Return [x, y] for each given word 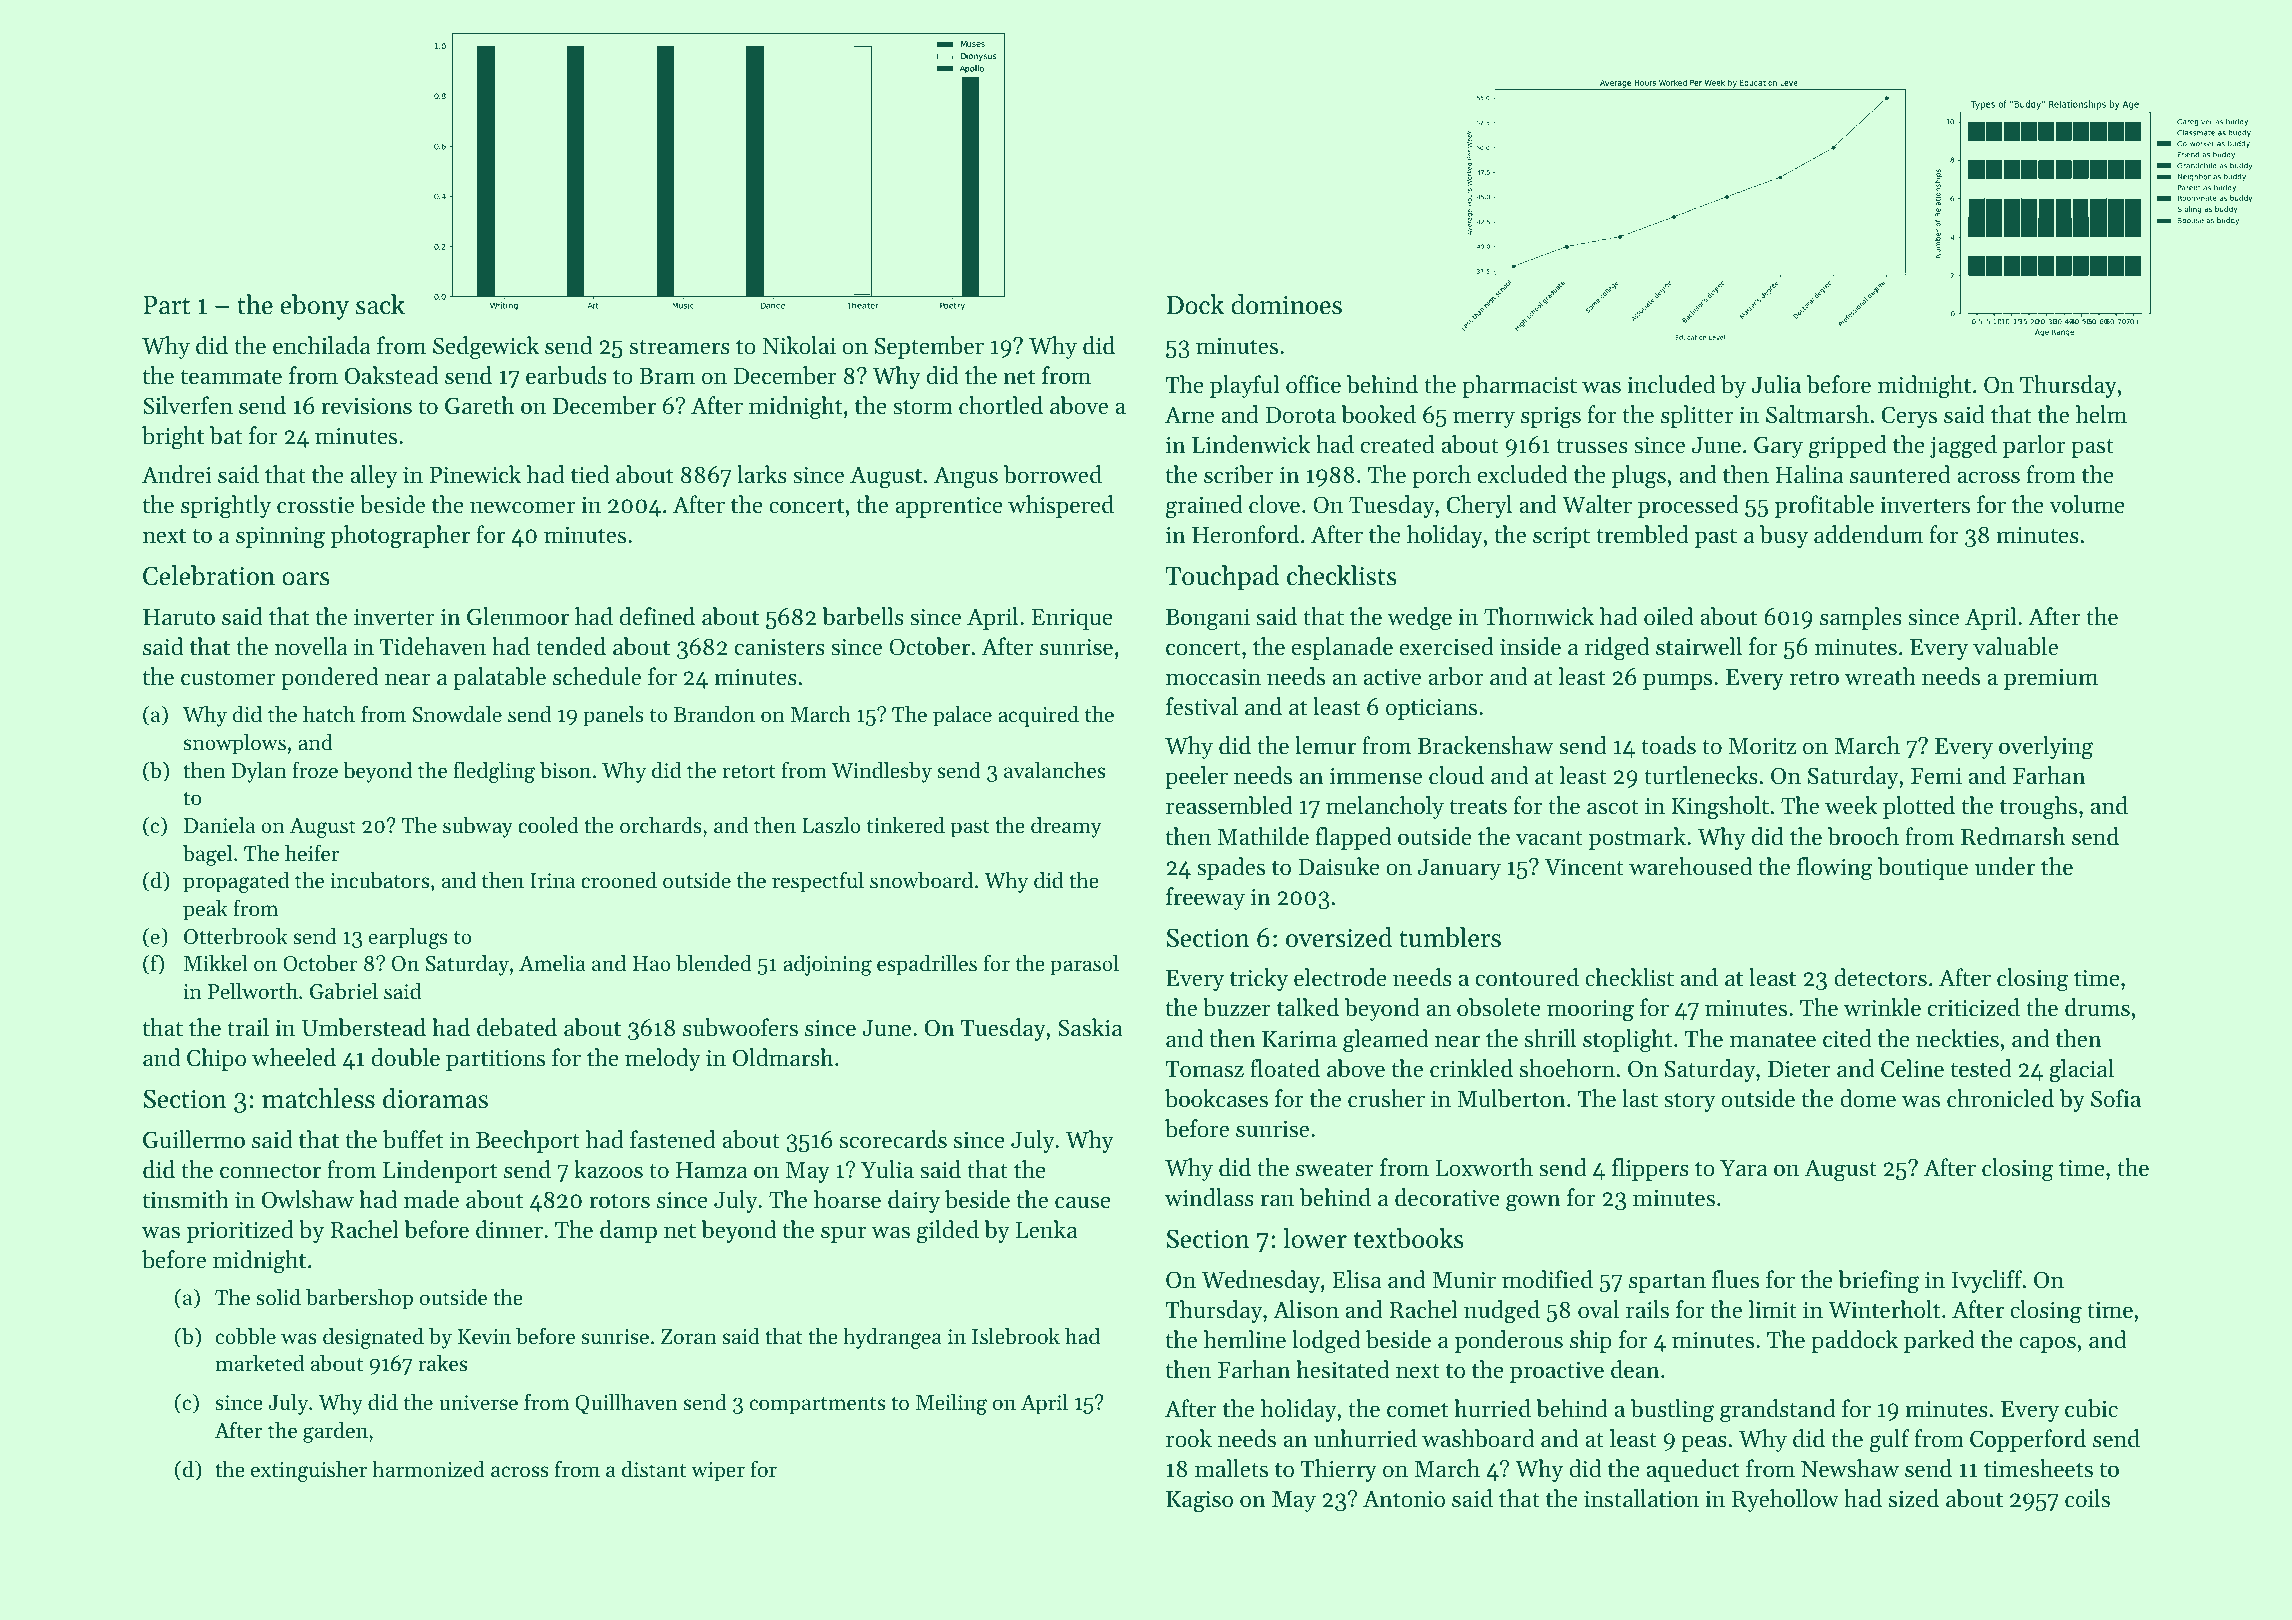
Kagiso [1199, 1501]
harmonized [428, 1469]
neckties [1957, 1038]
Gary [1778, 447]
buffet [413, 1139]
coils [2087, 1498]
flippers [1650, 1169]
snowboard [921, 880]
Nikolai [799, 345]
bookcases [1216, 1098]
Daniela [219, 825]
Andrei [177, 474]
